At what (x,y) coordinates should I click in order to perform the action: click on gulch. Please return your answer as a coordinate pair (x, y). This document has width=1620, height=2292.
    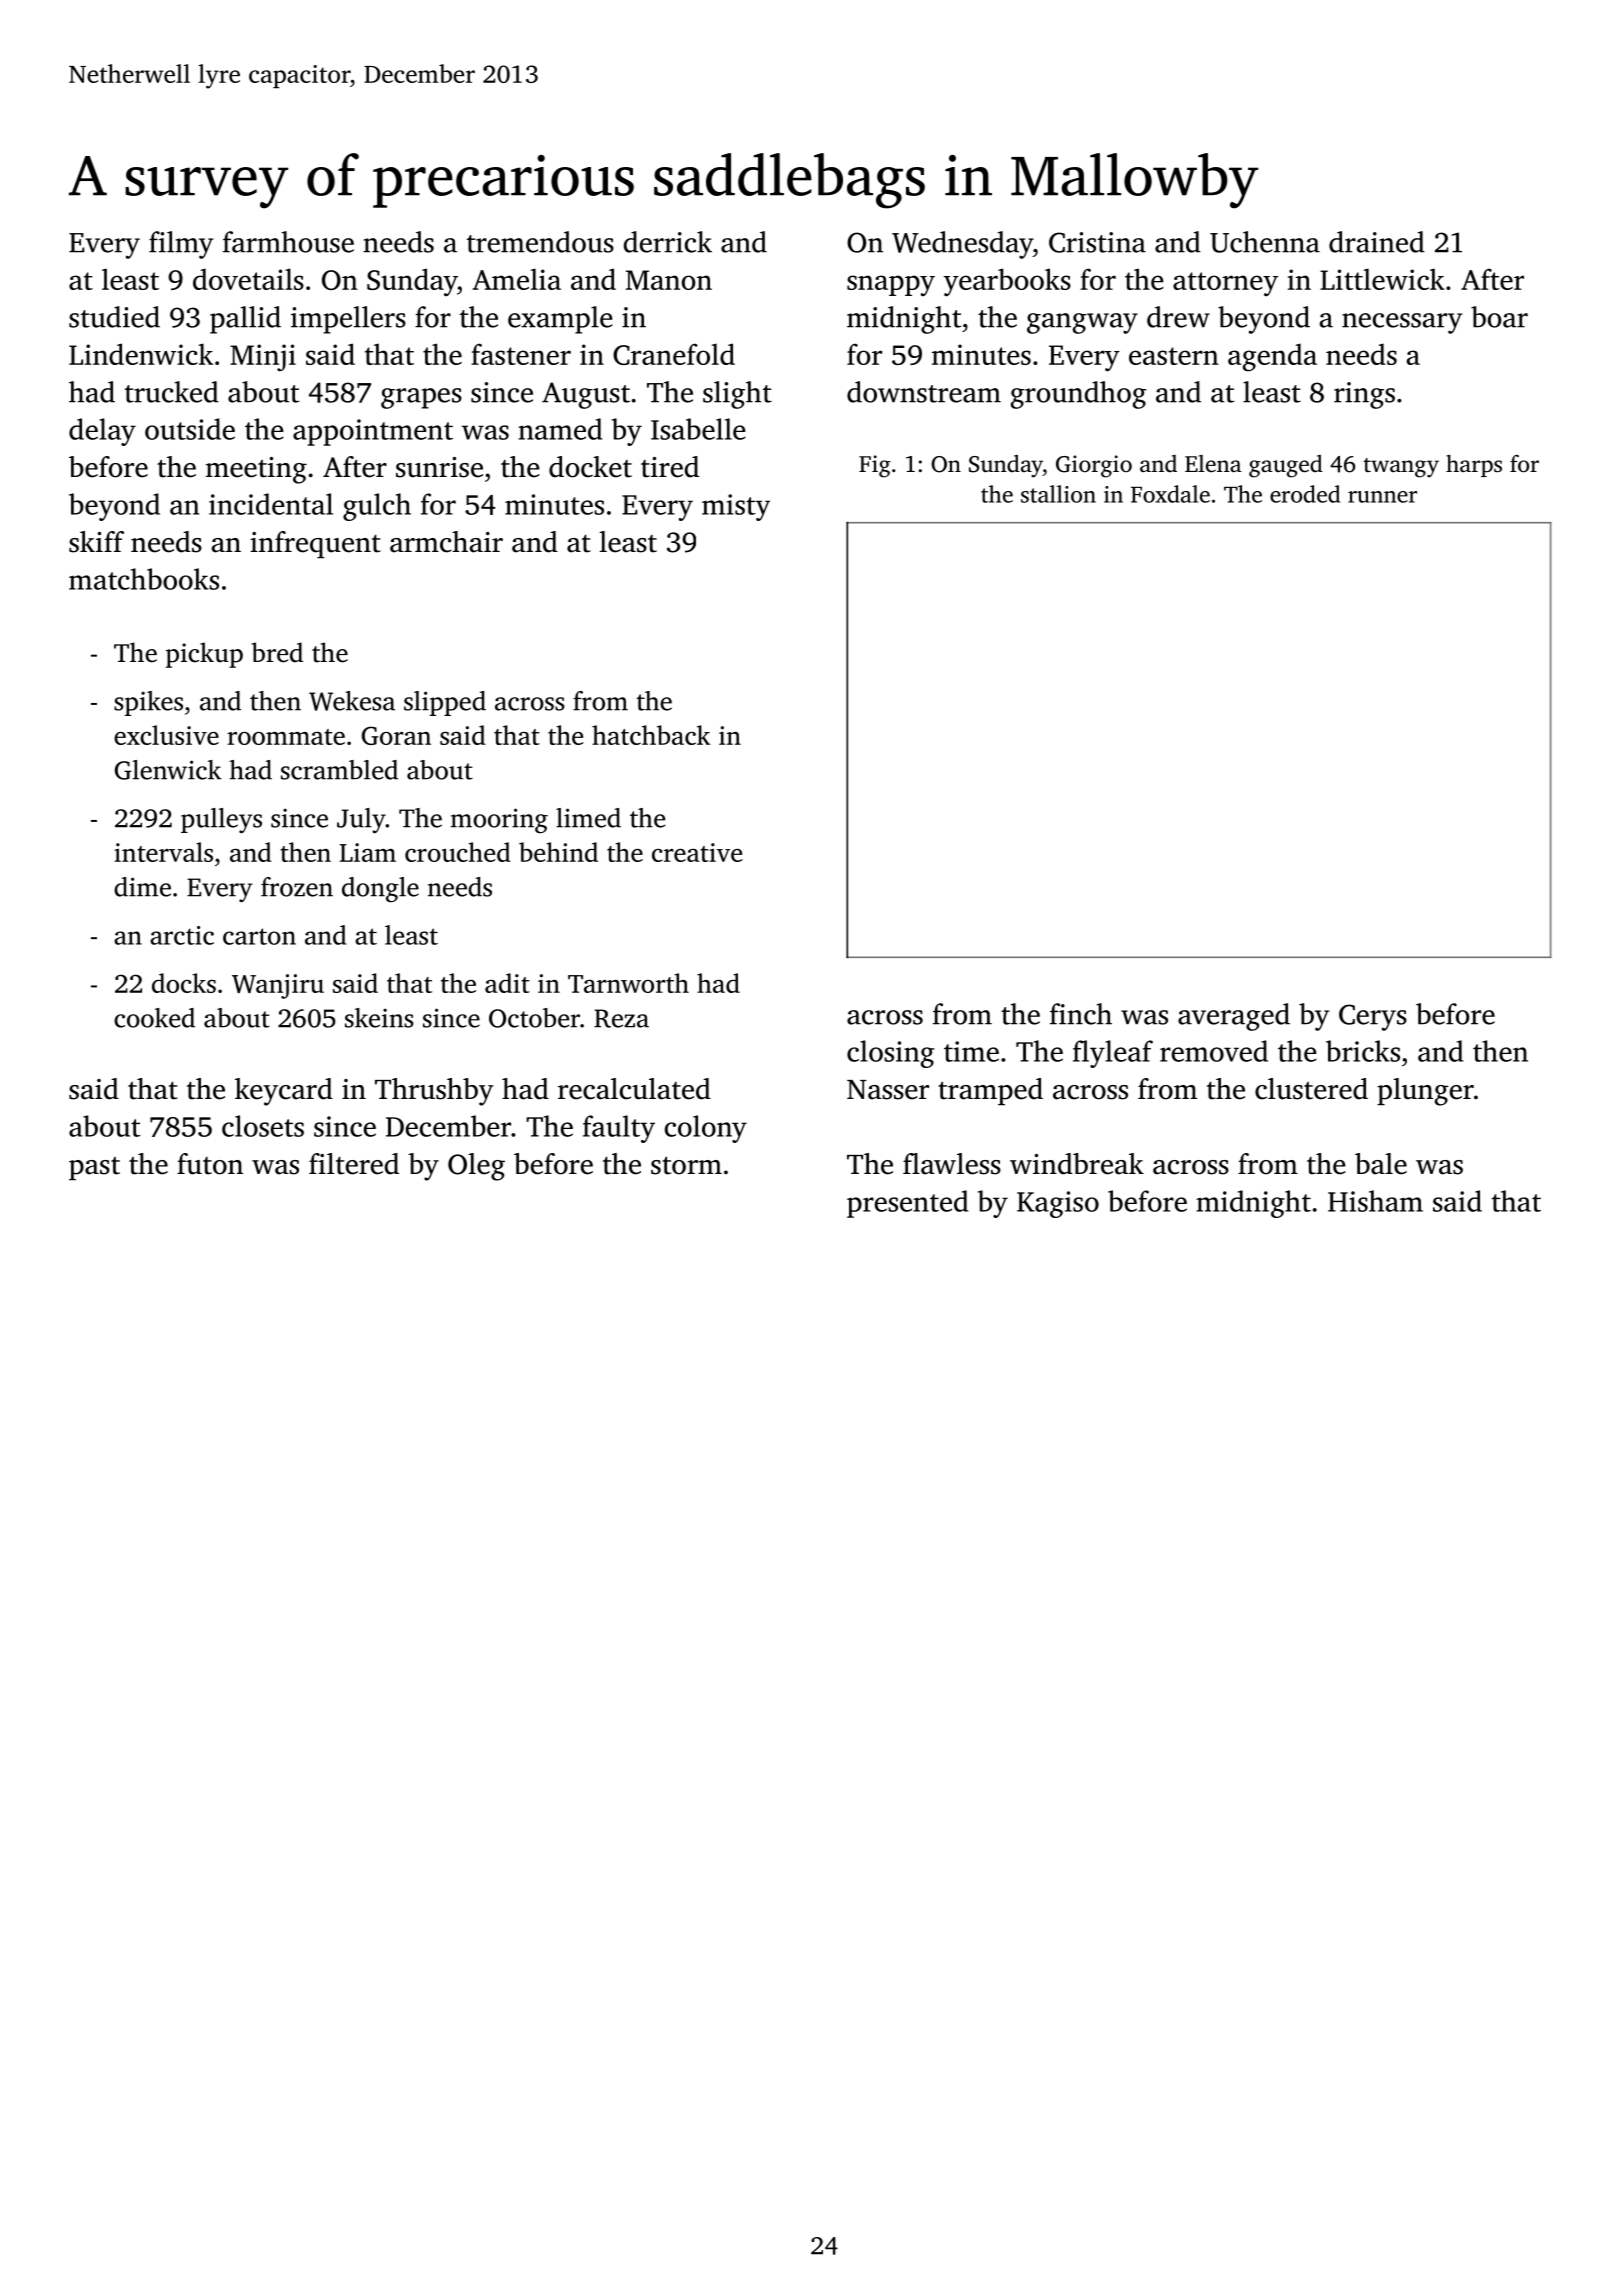
    Looking at the image, I should click on (377, 507).
